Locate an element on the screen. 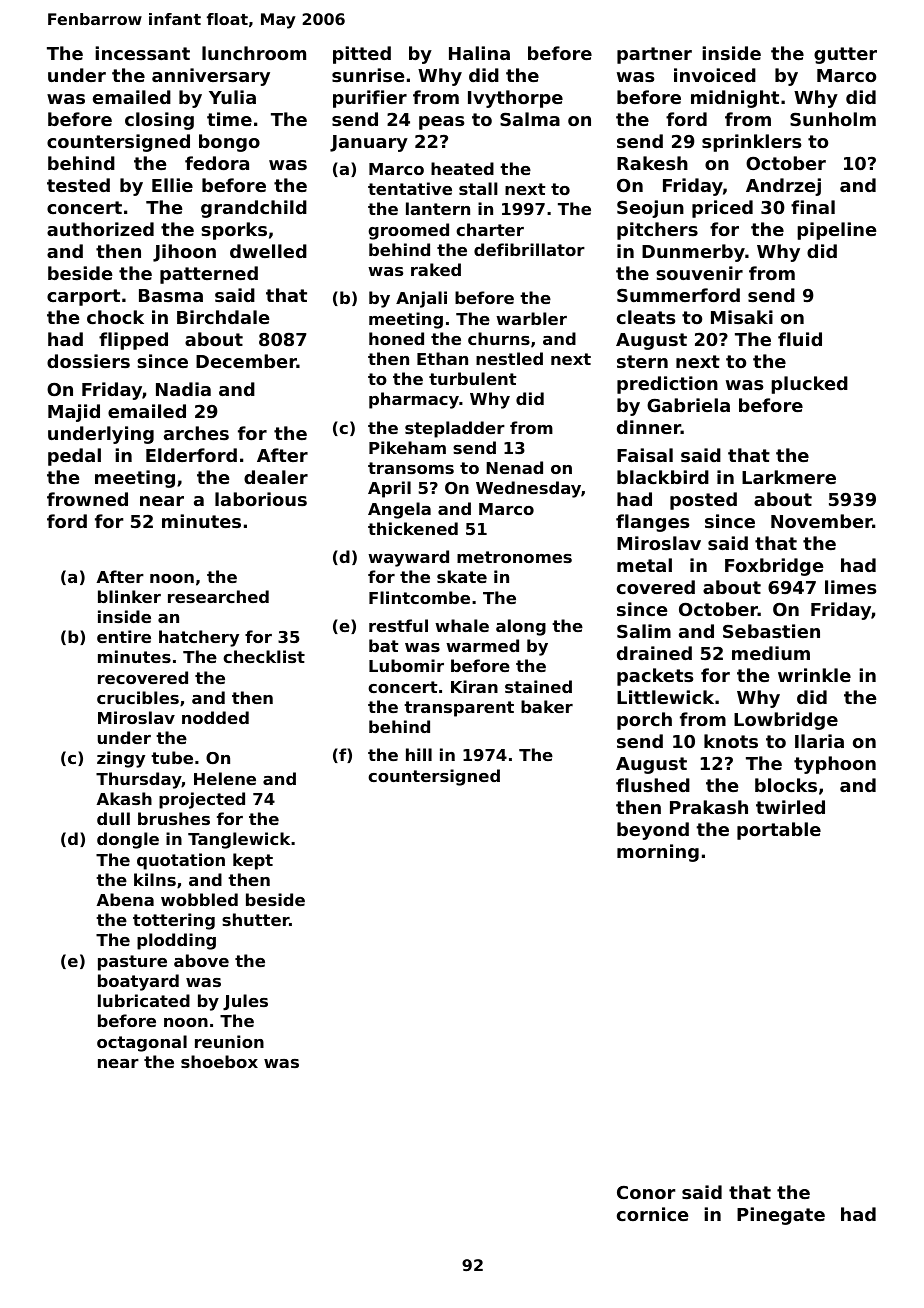 This screenshot has width=924, height=1308. partner is located at coordinates (654, 55).
